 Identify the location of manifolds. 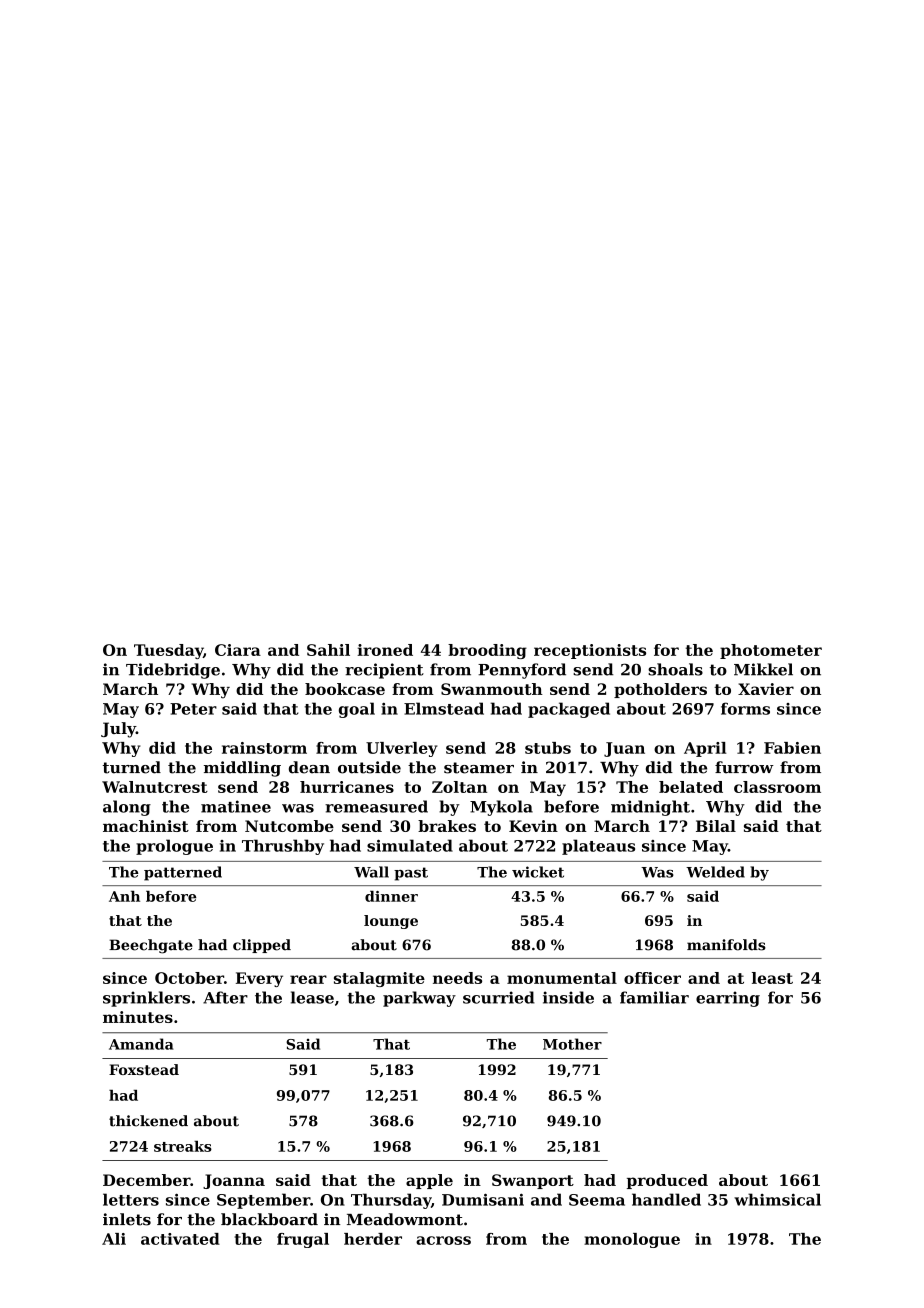
(726, 945).
